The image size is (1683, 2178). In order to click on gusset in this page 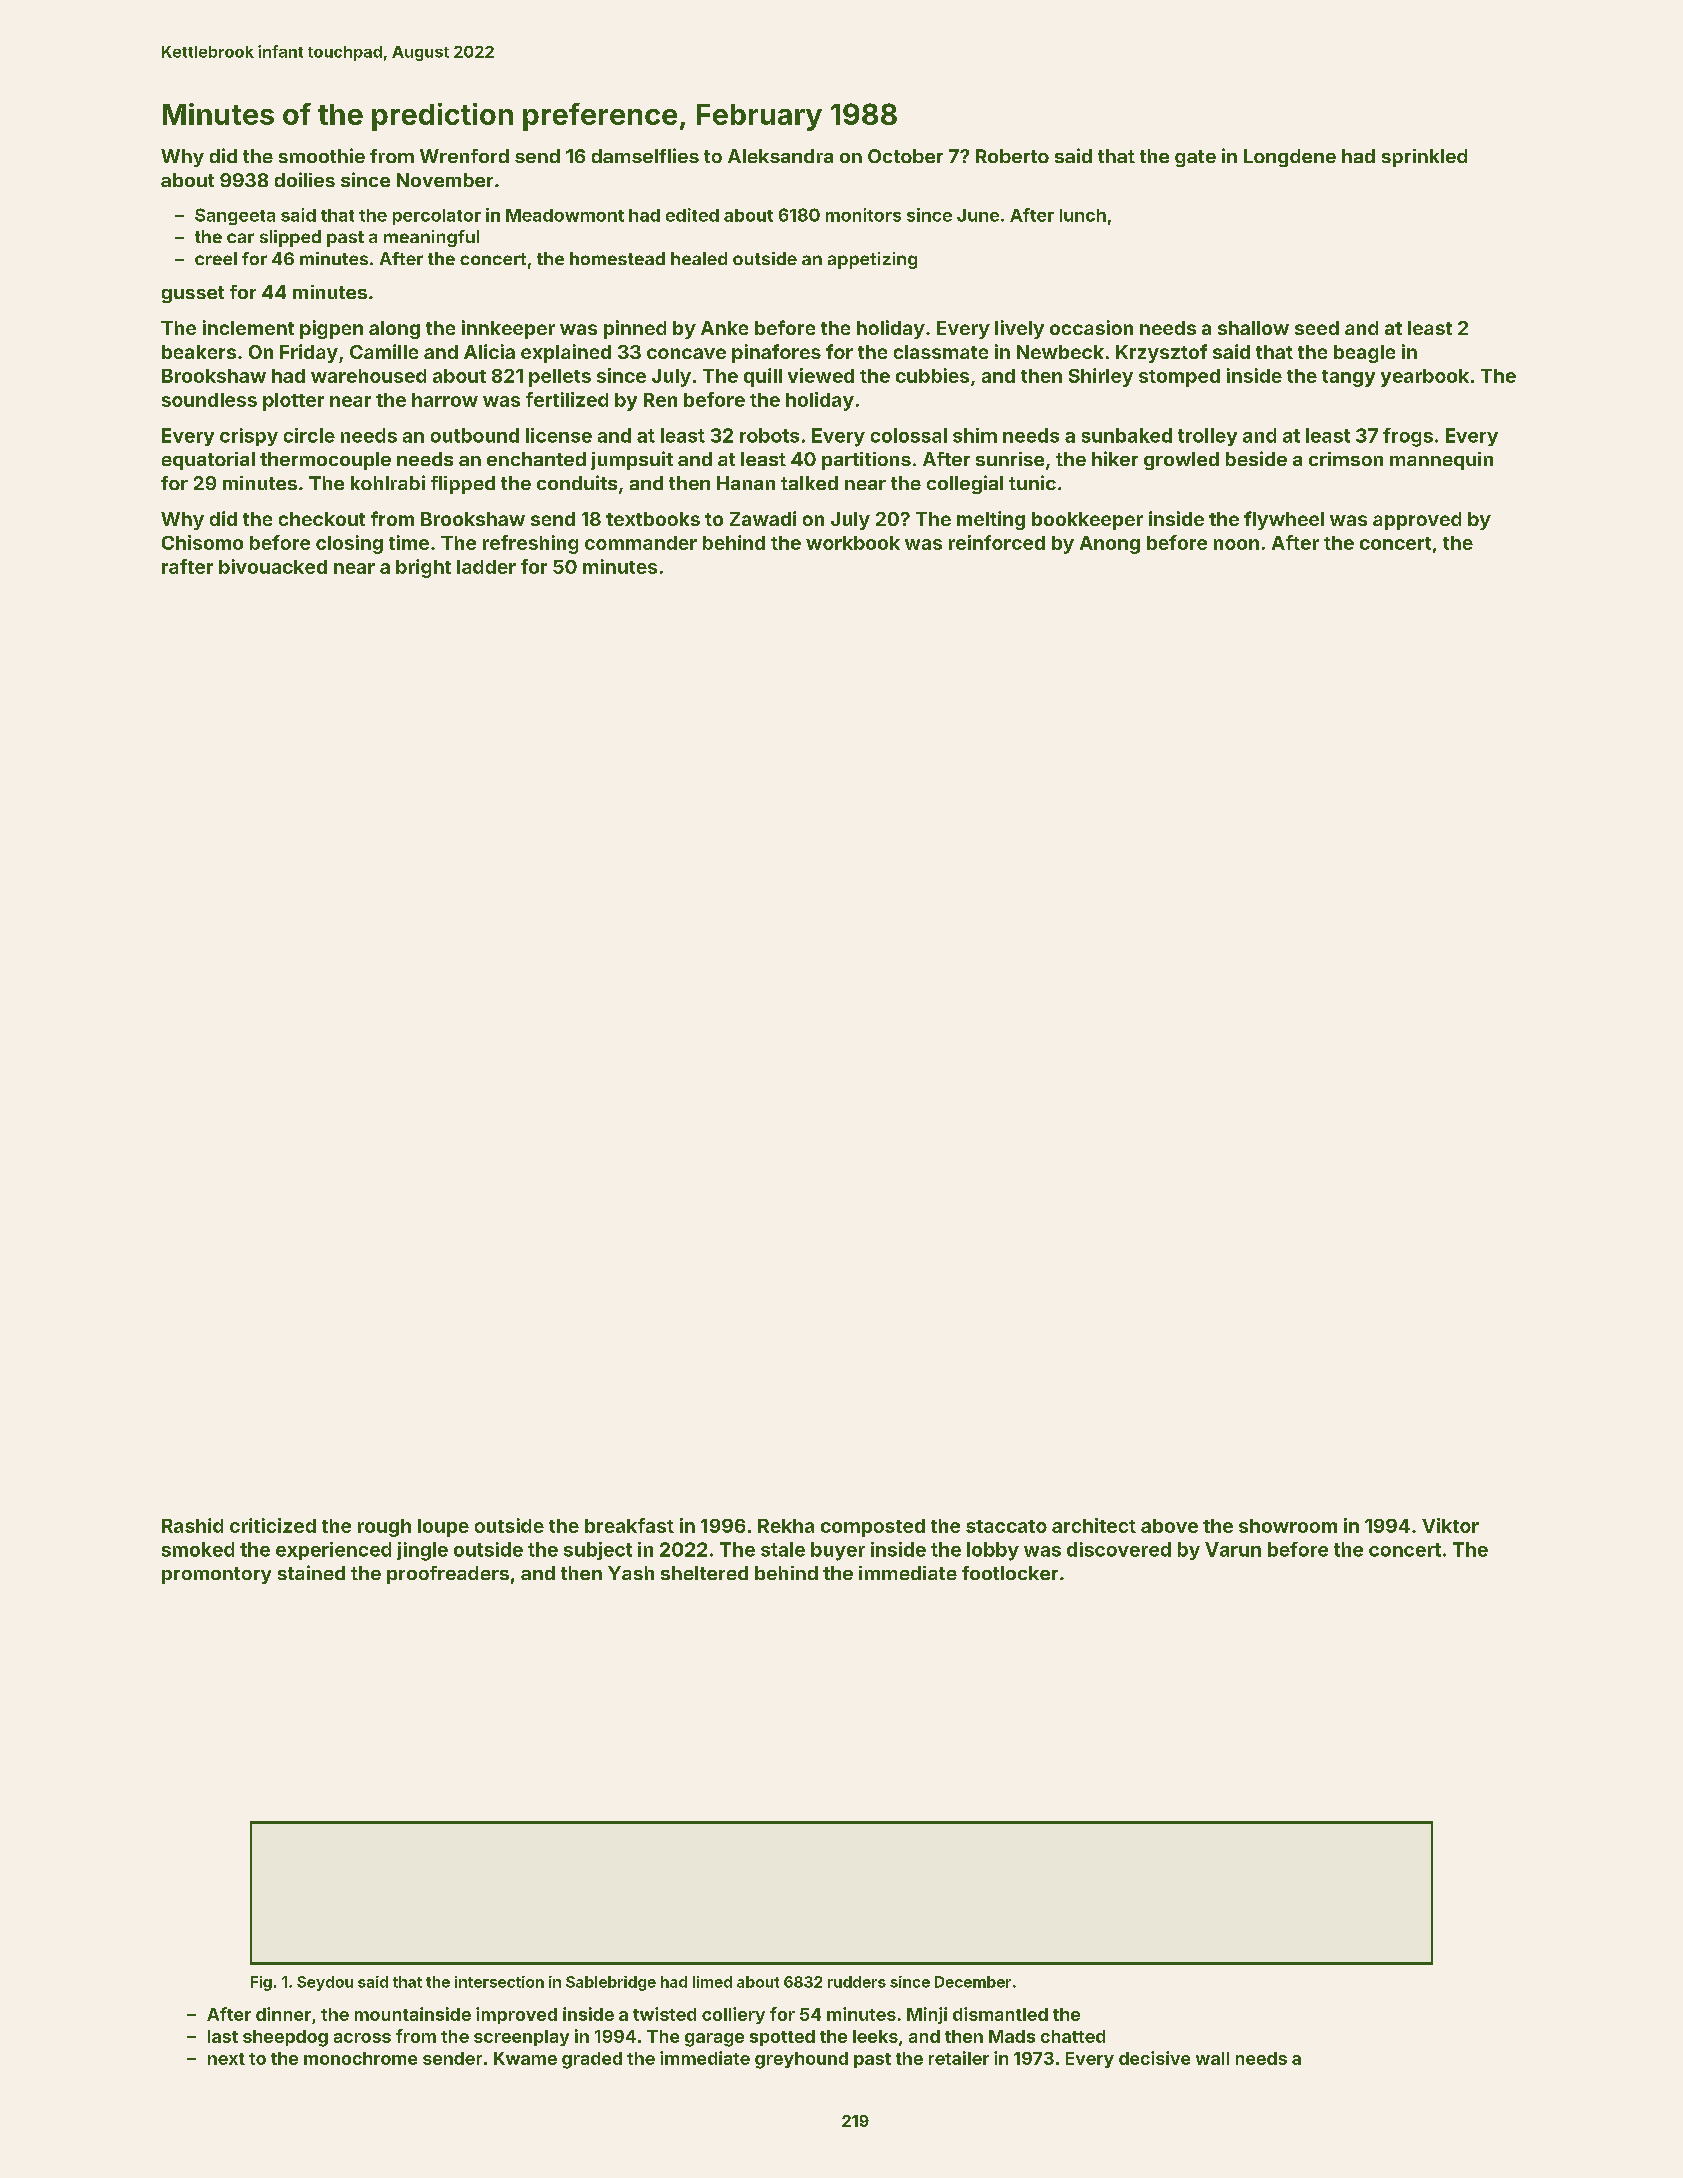, I will do `click(193, 294)`.
